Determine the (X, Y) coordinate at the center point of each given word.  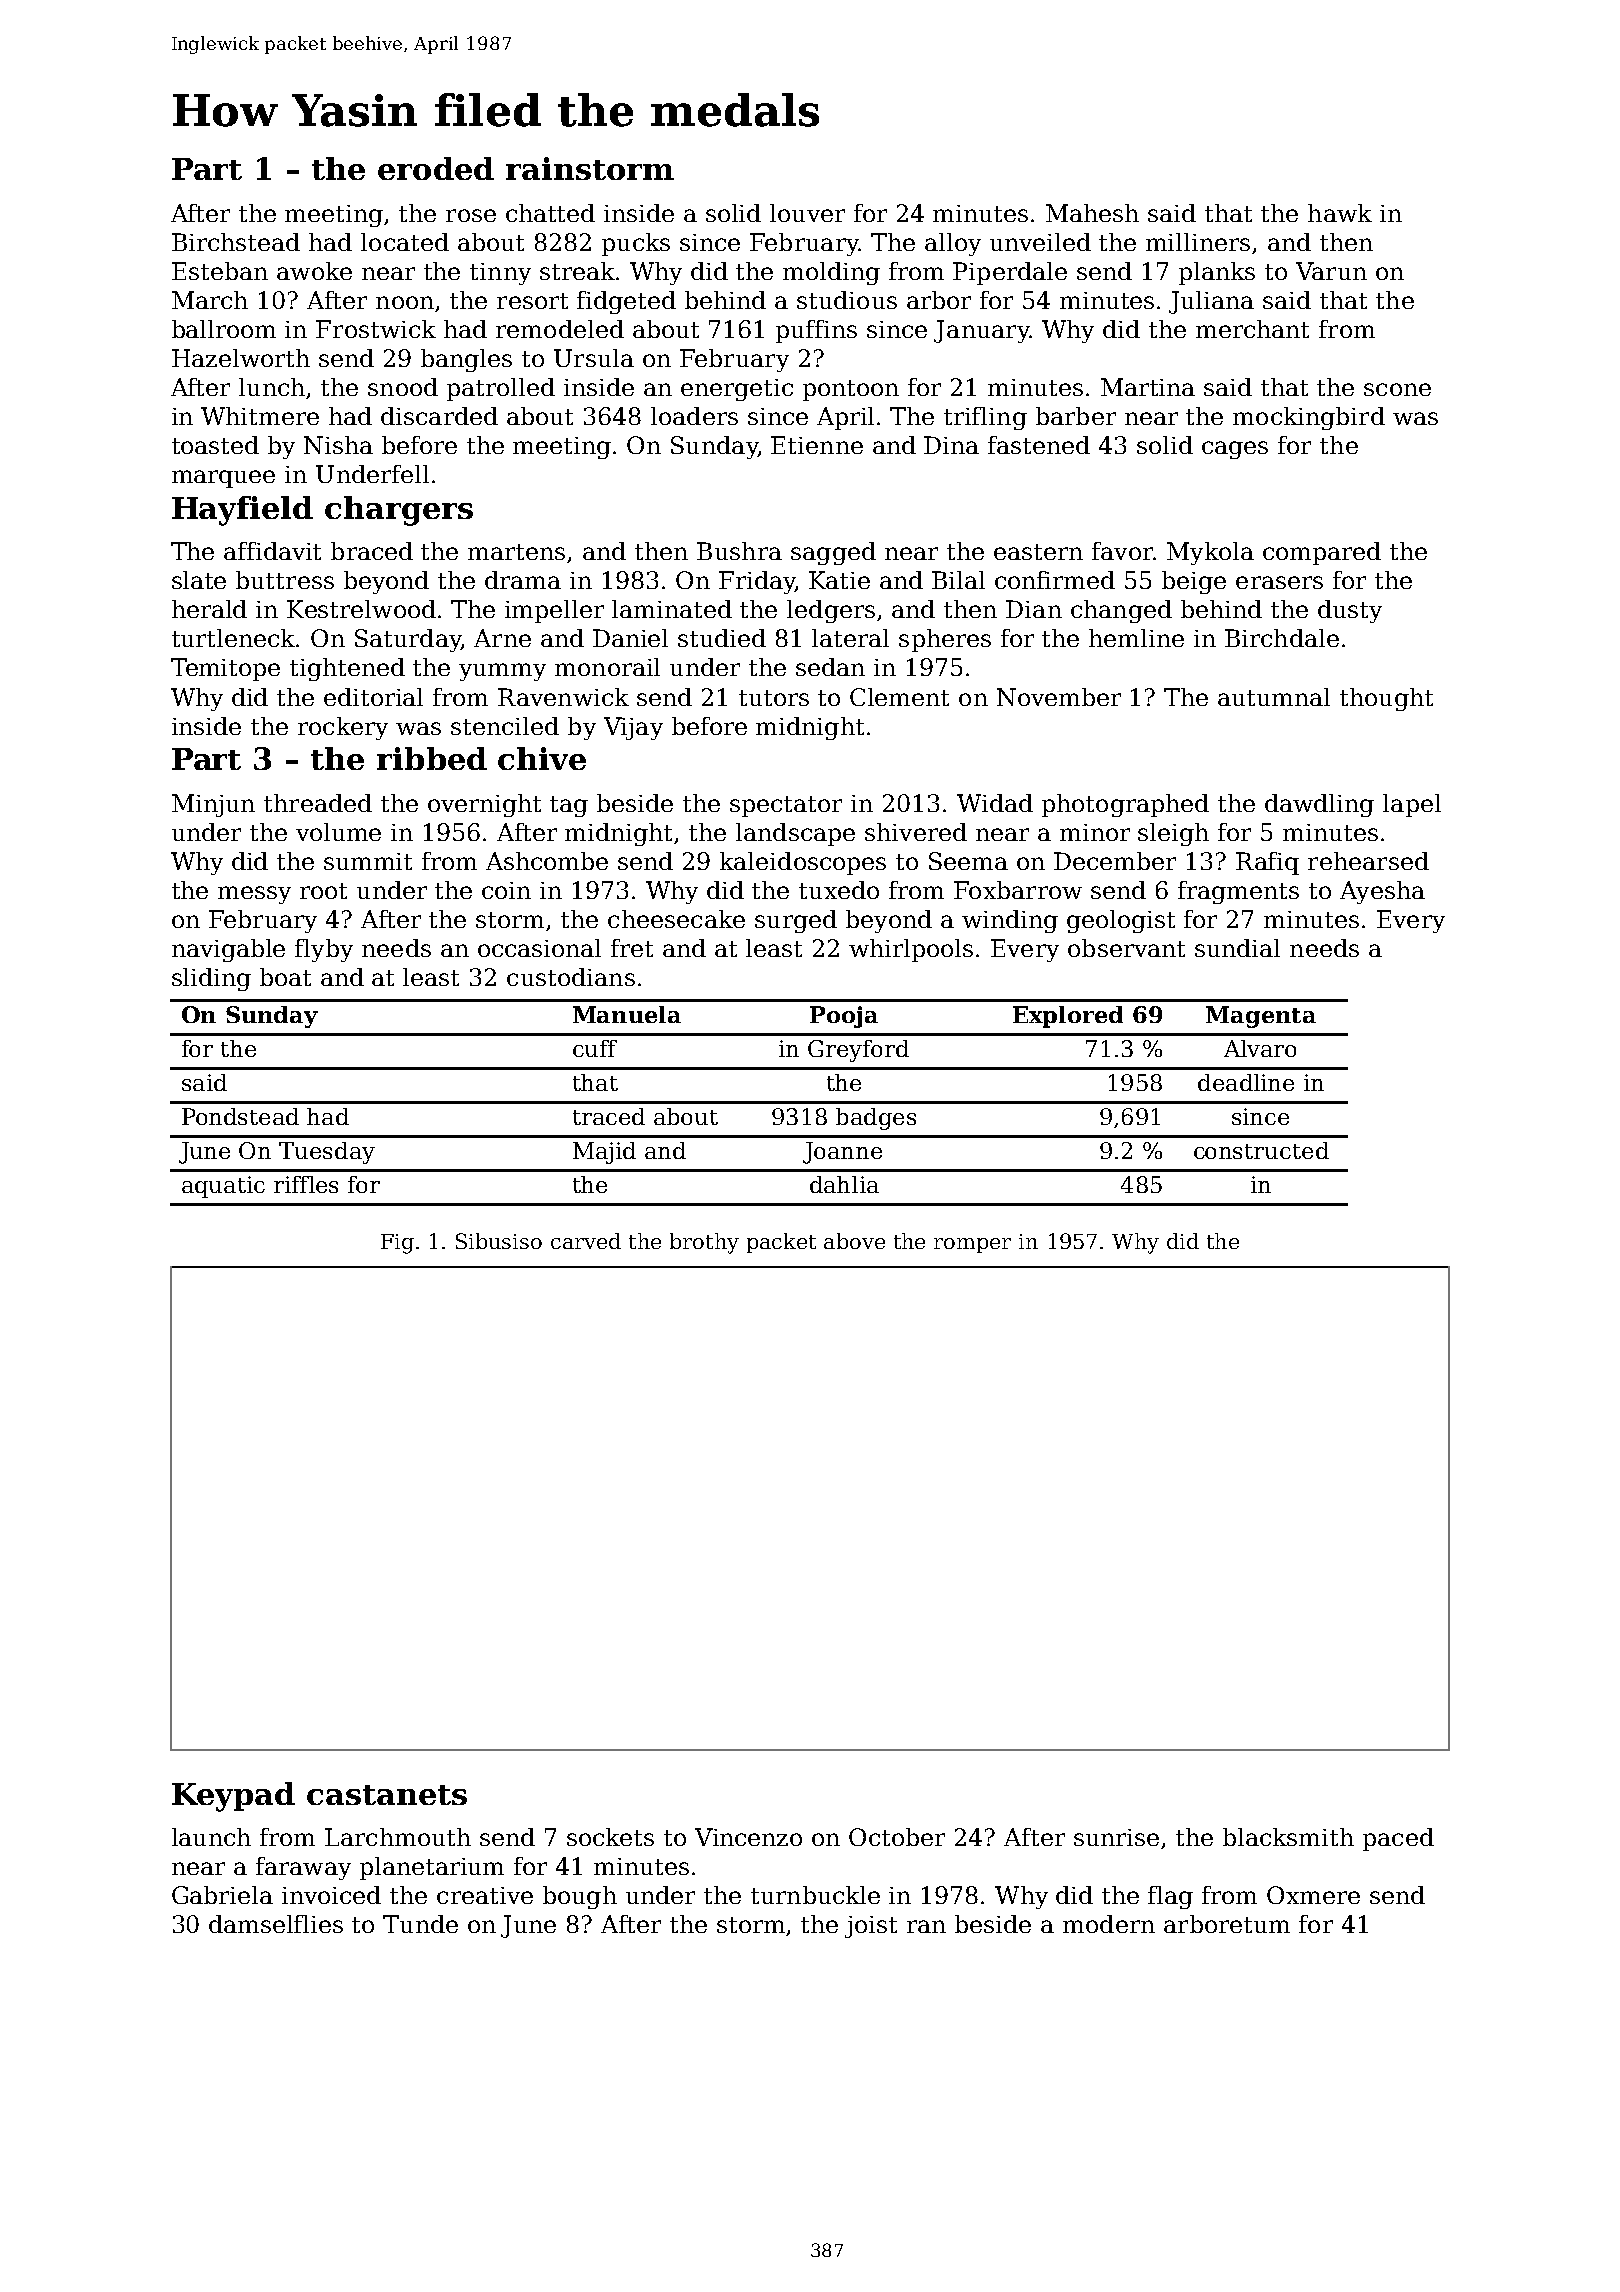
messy (254, 895)
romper (972, 1245)
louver (807, 213)
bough (580, 1897)
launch (211, 1837)
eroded (436, 168)
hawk (1340, 213)
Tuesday (327, 1153)
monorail (607, 667)
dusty (1350, 611)
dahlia (844, 1184)
